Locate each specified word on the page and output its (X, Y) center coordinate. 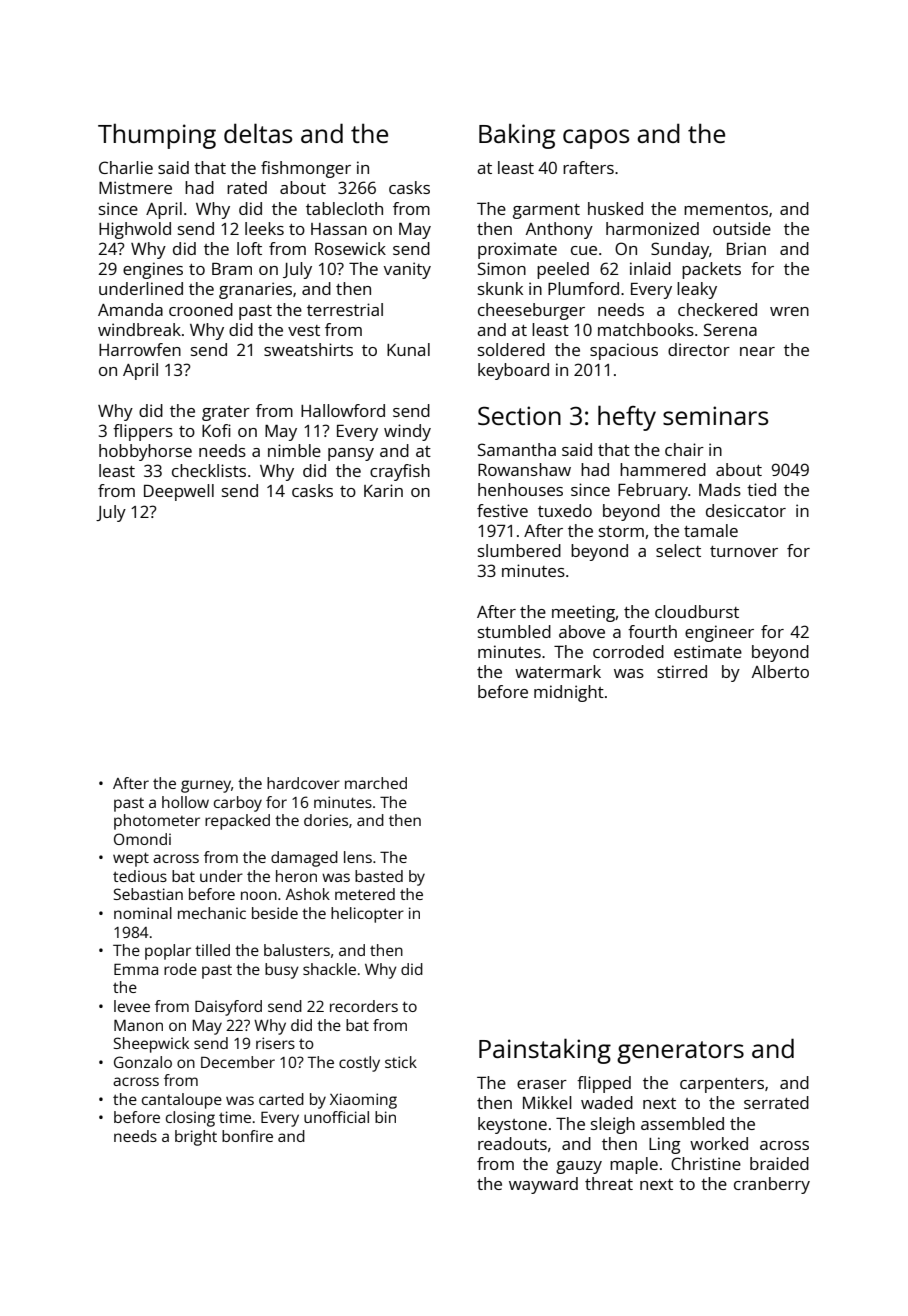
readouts (512, 1143)
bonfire (247, 1136)
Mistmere (135, 187)
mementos (726, 209)
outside (742, 228)
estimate (708, 651)
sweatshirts (308, 349)
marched (376, 783)
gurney (206, 786)
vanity (407, 270)
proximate (517, 250)
